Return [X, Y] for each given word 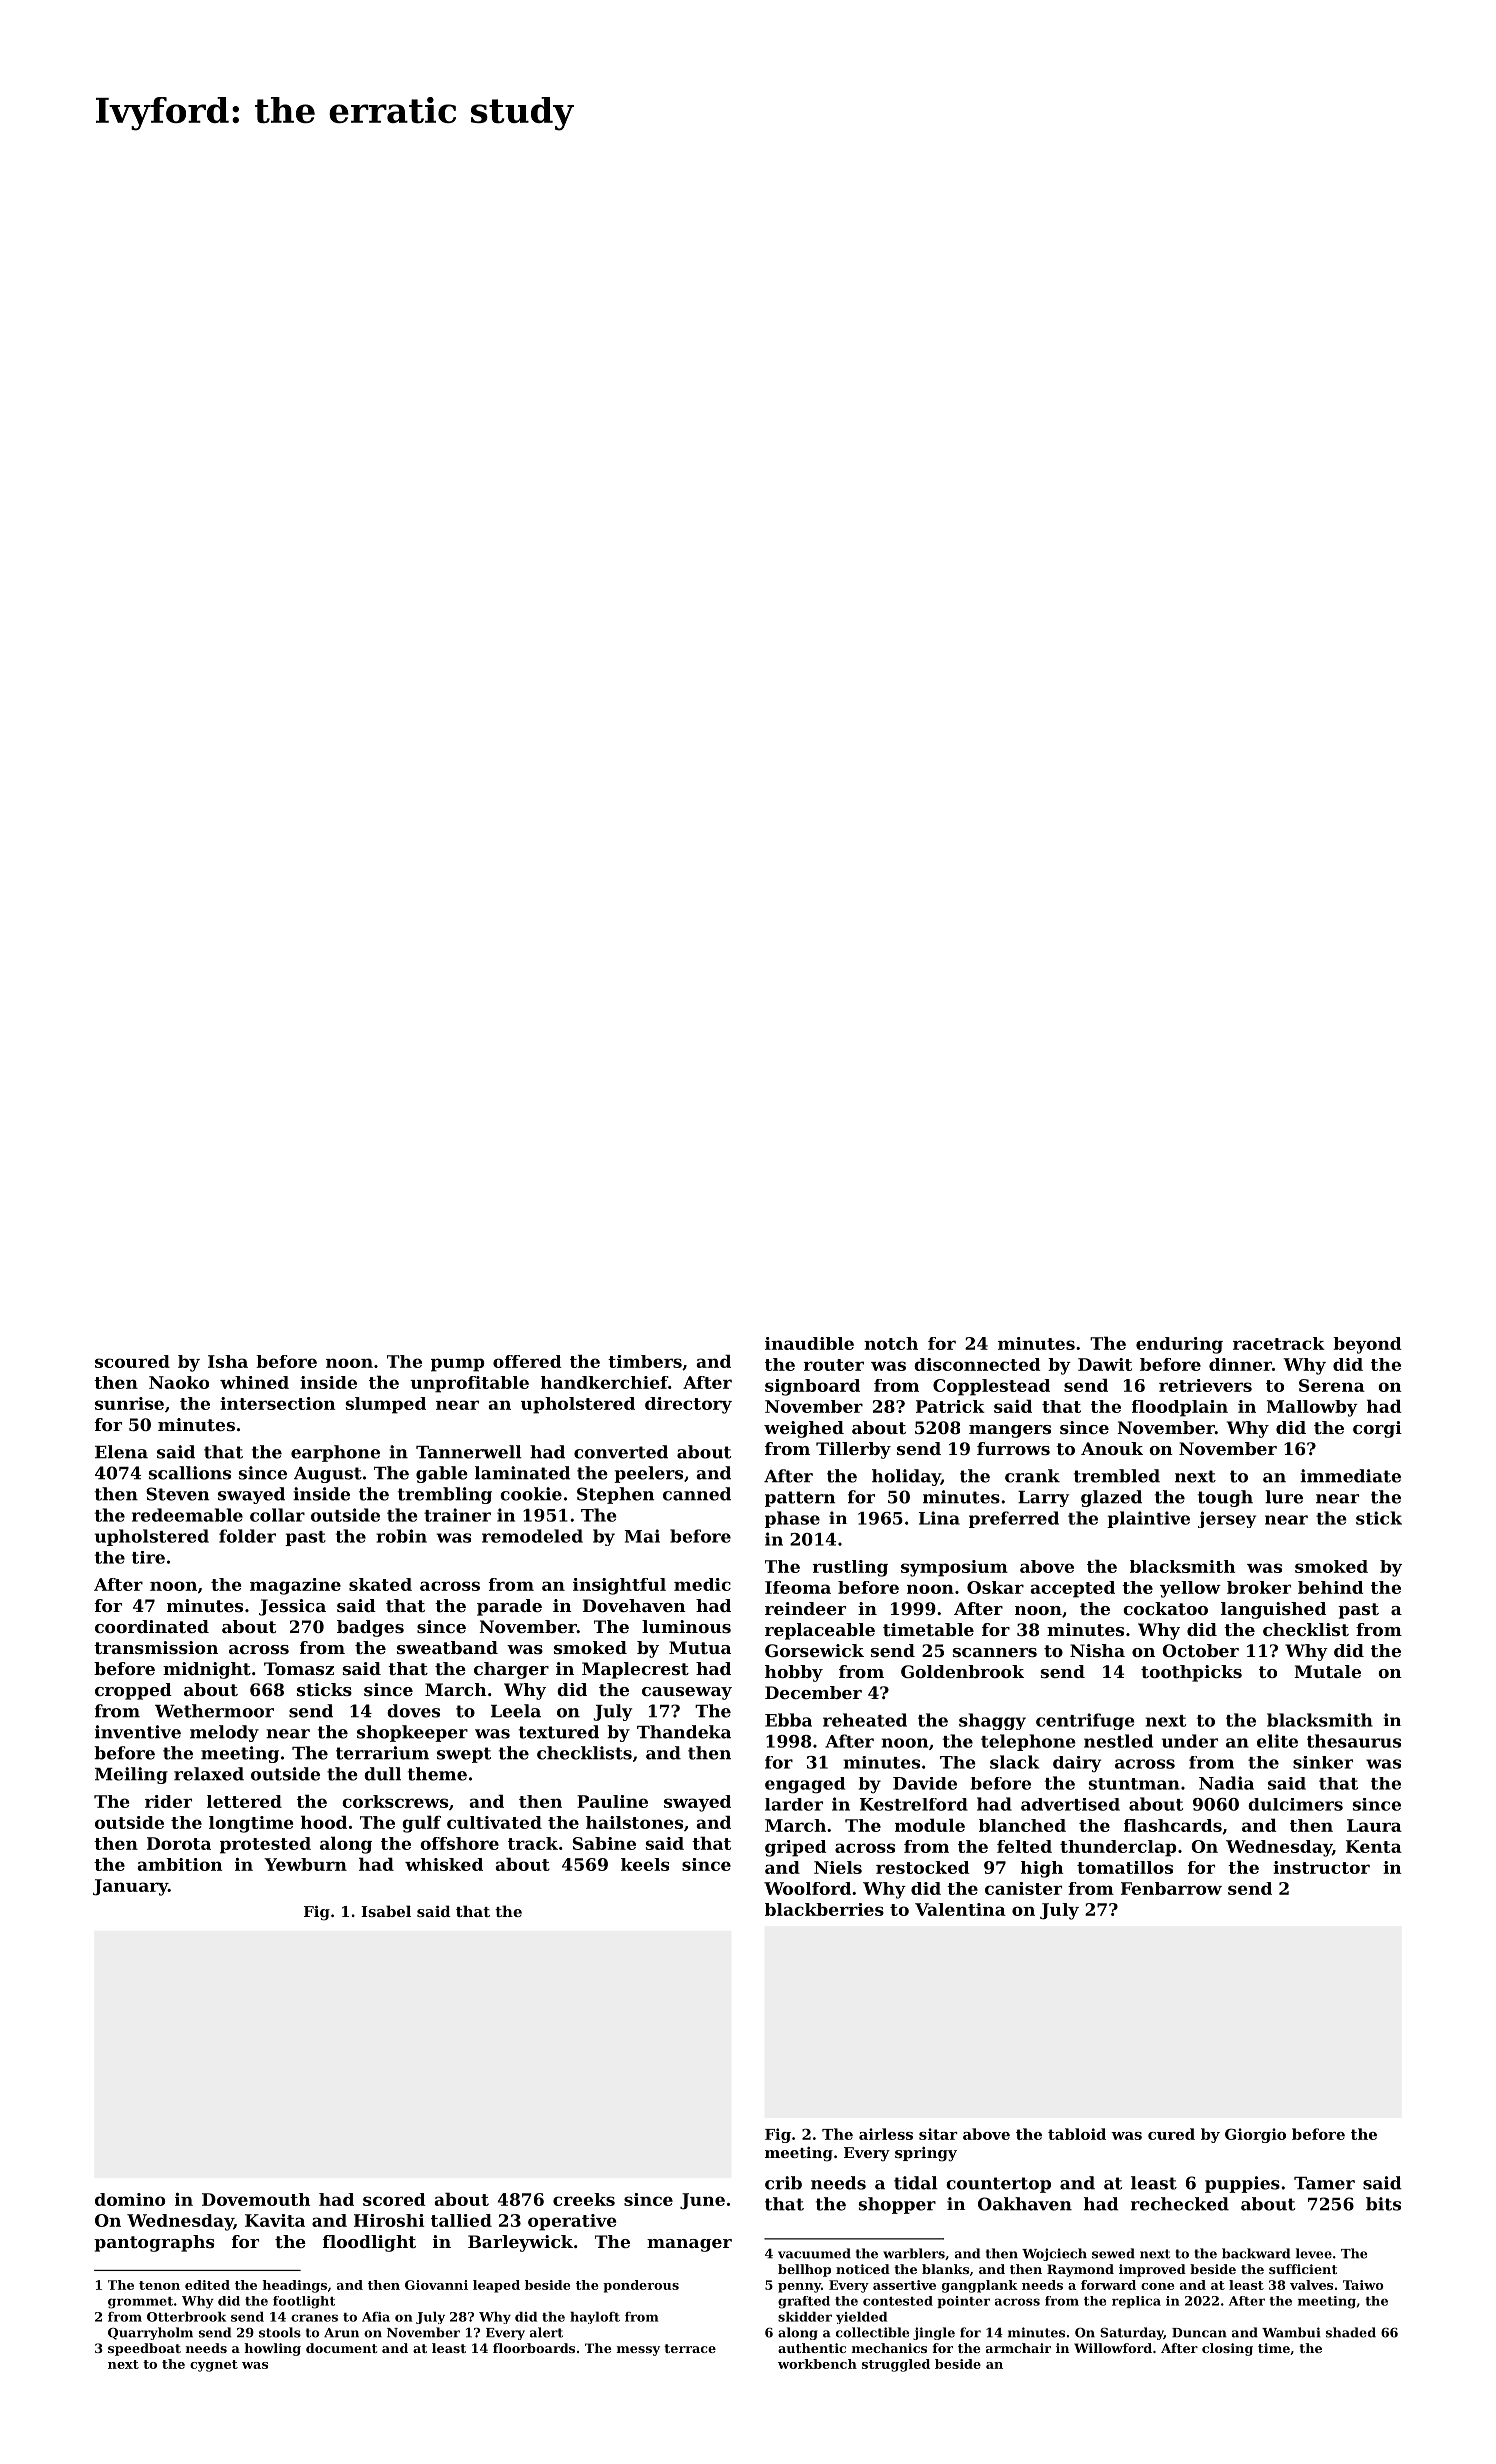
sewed [1113, 2253]
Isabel [386, 1911]
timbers [645, 1361]
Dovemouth [256, 2199]
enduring [1179, 1345]
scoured [132, 1361]
